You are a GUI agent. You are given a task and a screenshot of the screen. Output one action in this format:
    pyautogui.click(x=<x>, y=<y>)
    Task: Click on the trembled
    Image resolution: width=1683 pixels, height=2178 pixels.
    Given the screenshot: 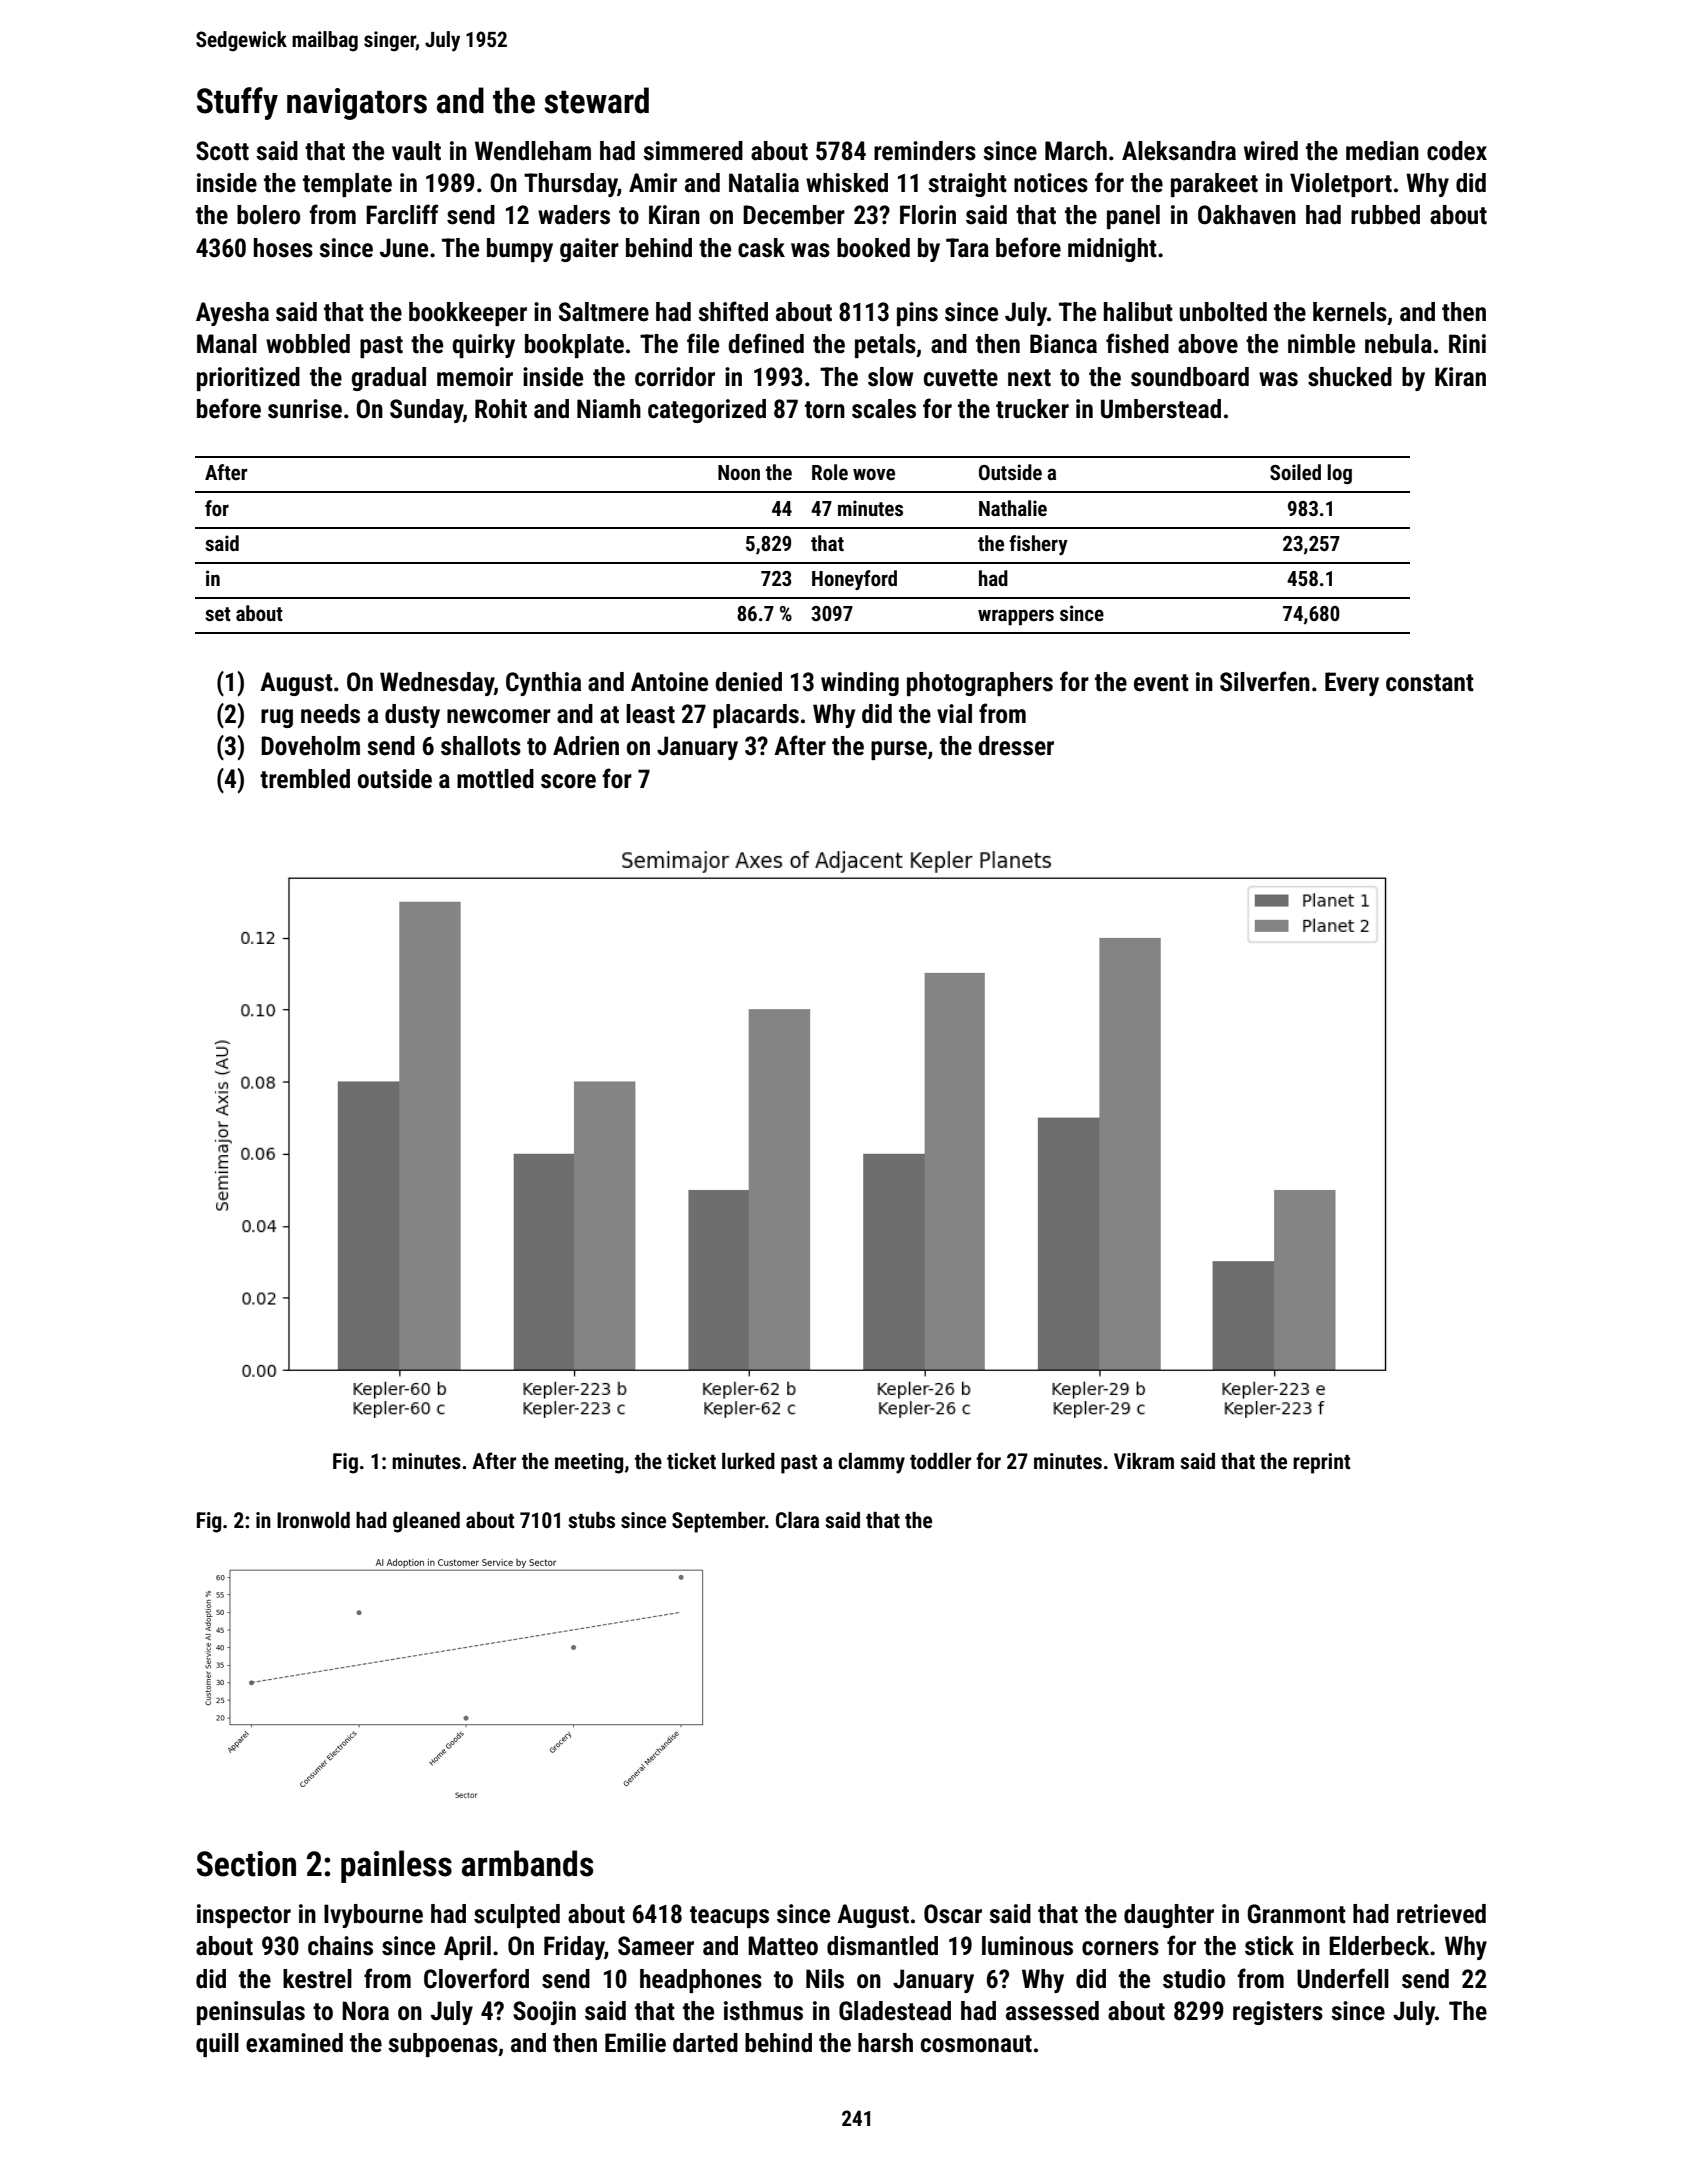 What is the action you would take?
    pyautogui.click(x=305, y=779)
